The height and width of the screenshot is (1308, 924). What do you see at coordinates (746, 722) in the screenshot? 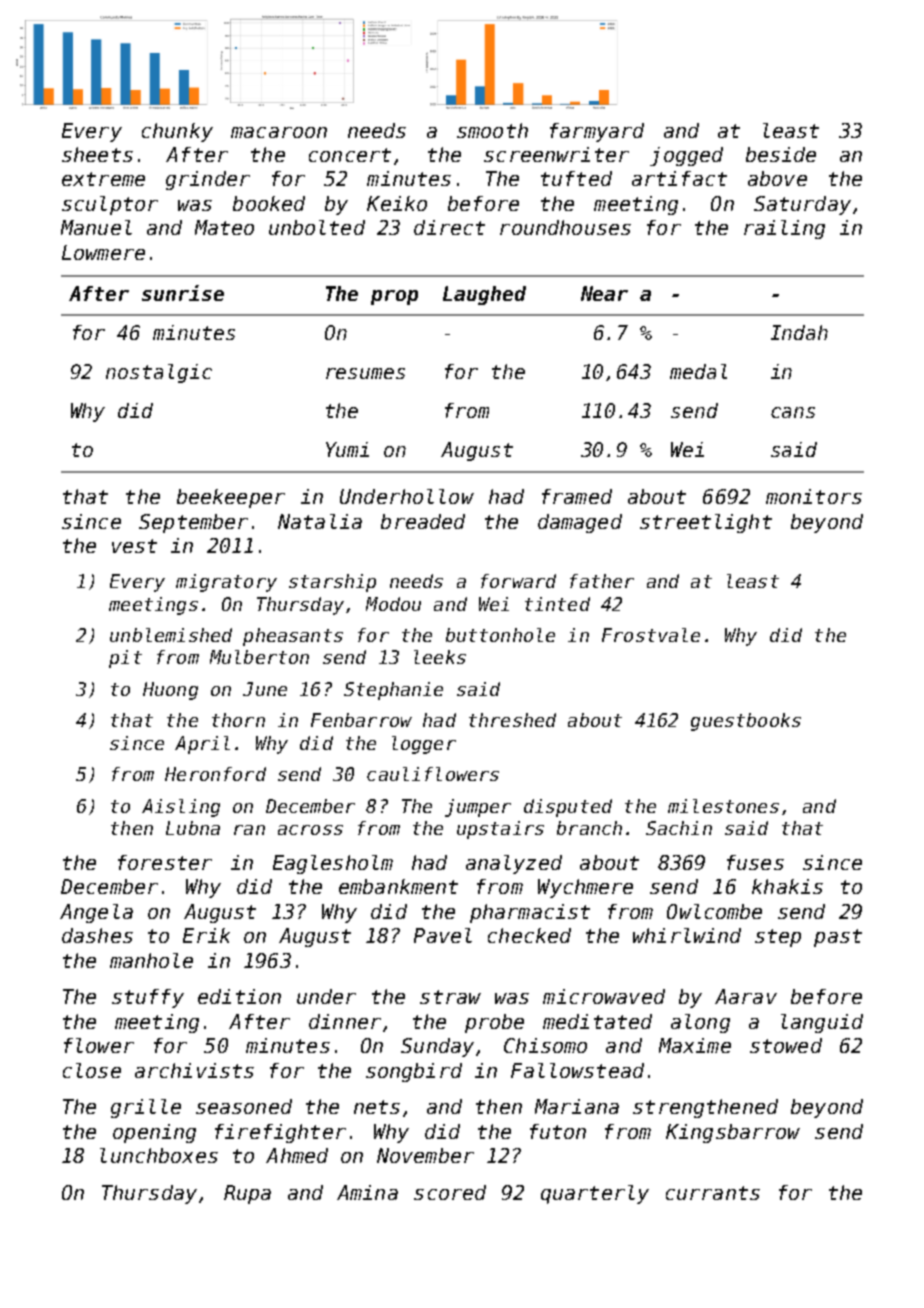
I see `guestbooks` at bounding box center [746, 722].
